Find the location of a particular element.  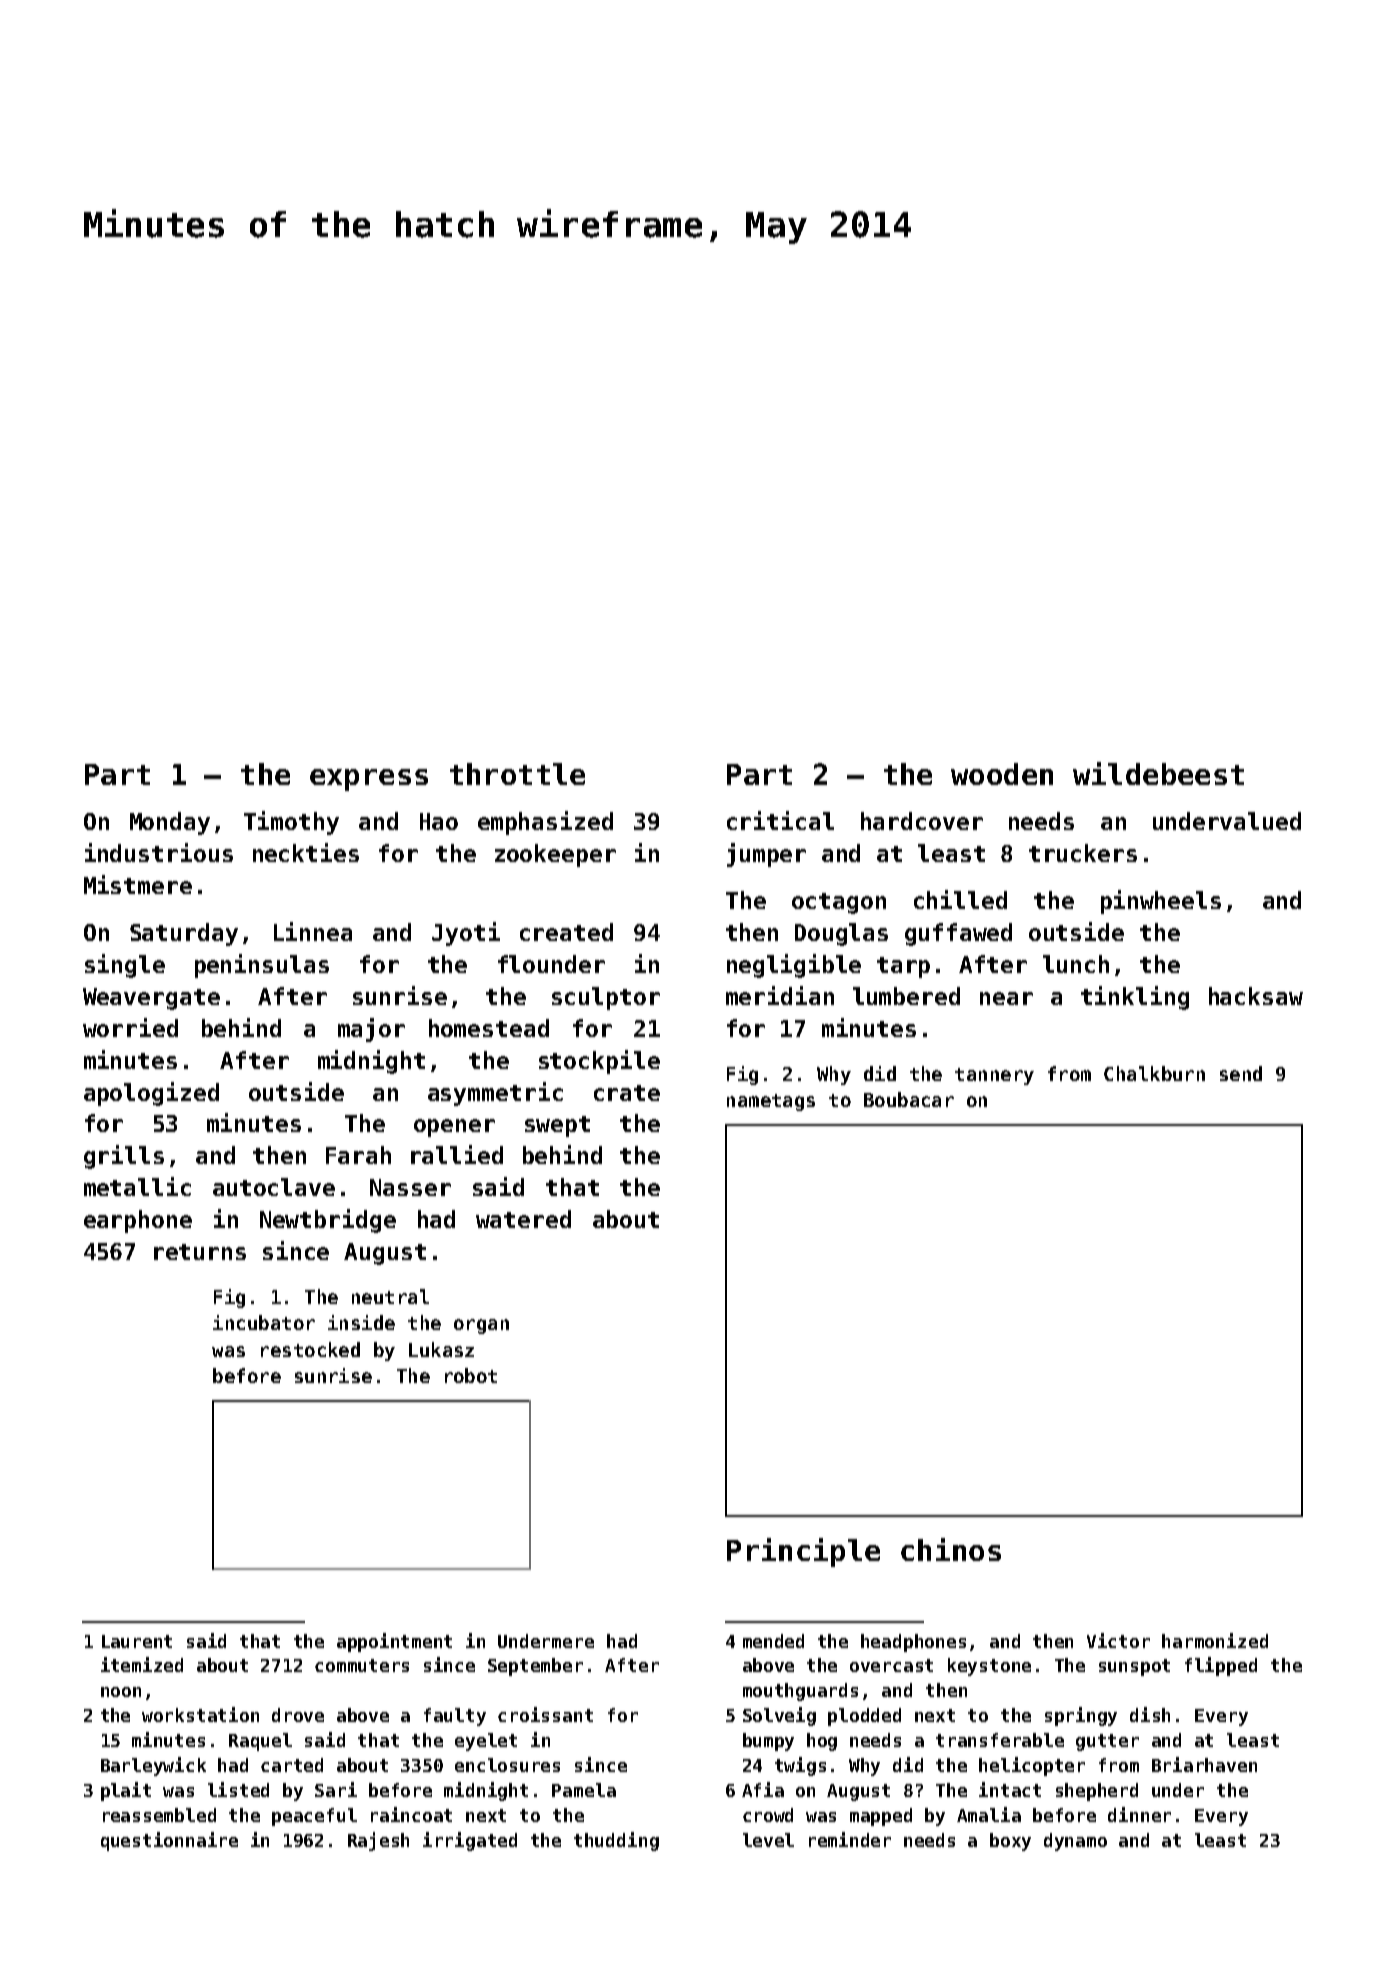

organ is located at coordinates (481, 1326).
